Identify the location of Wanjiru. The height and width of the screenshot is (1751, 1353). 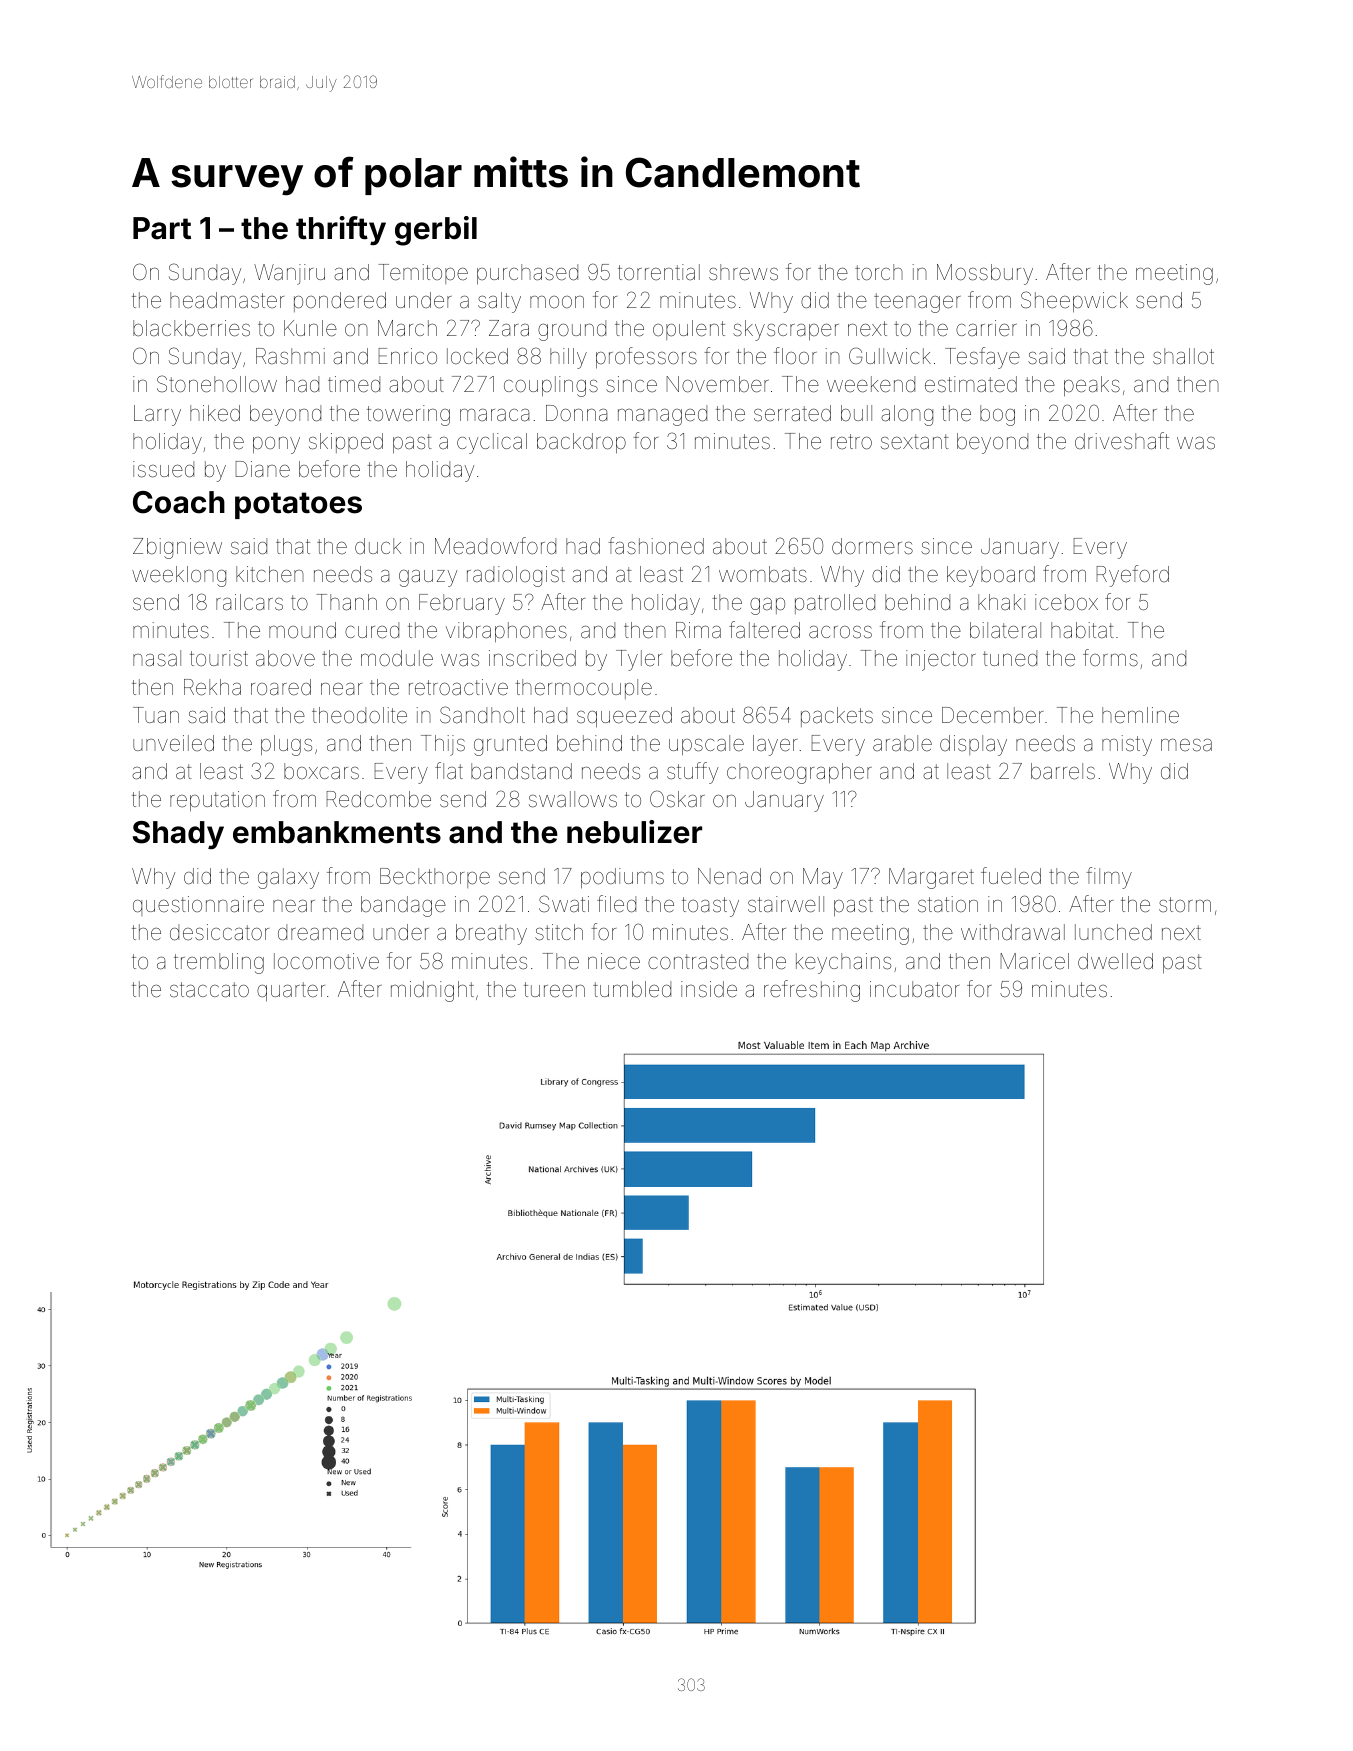
(289, 274).
